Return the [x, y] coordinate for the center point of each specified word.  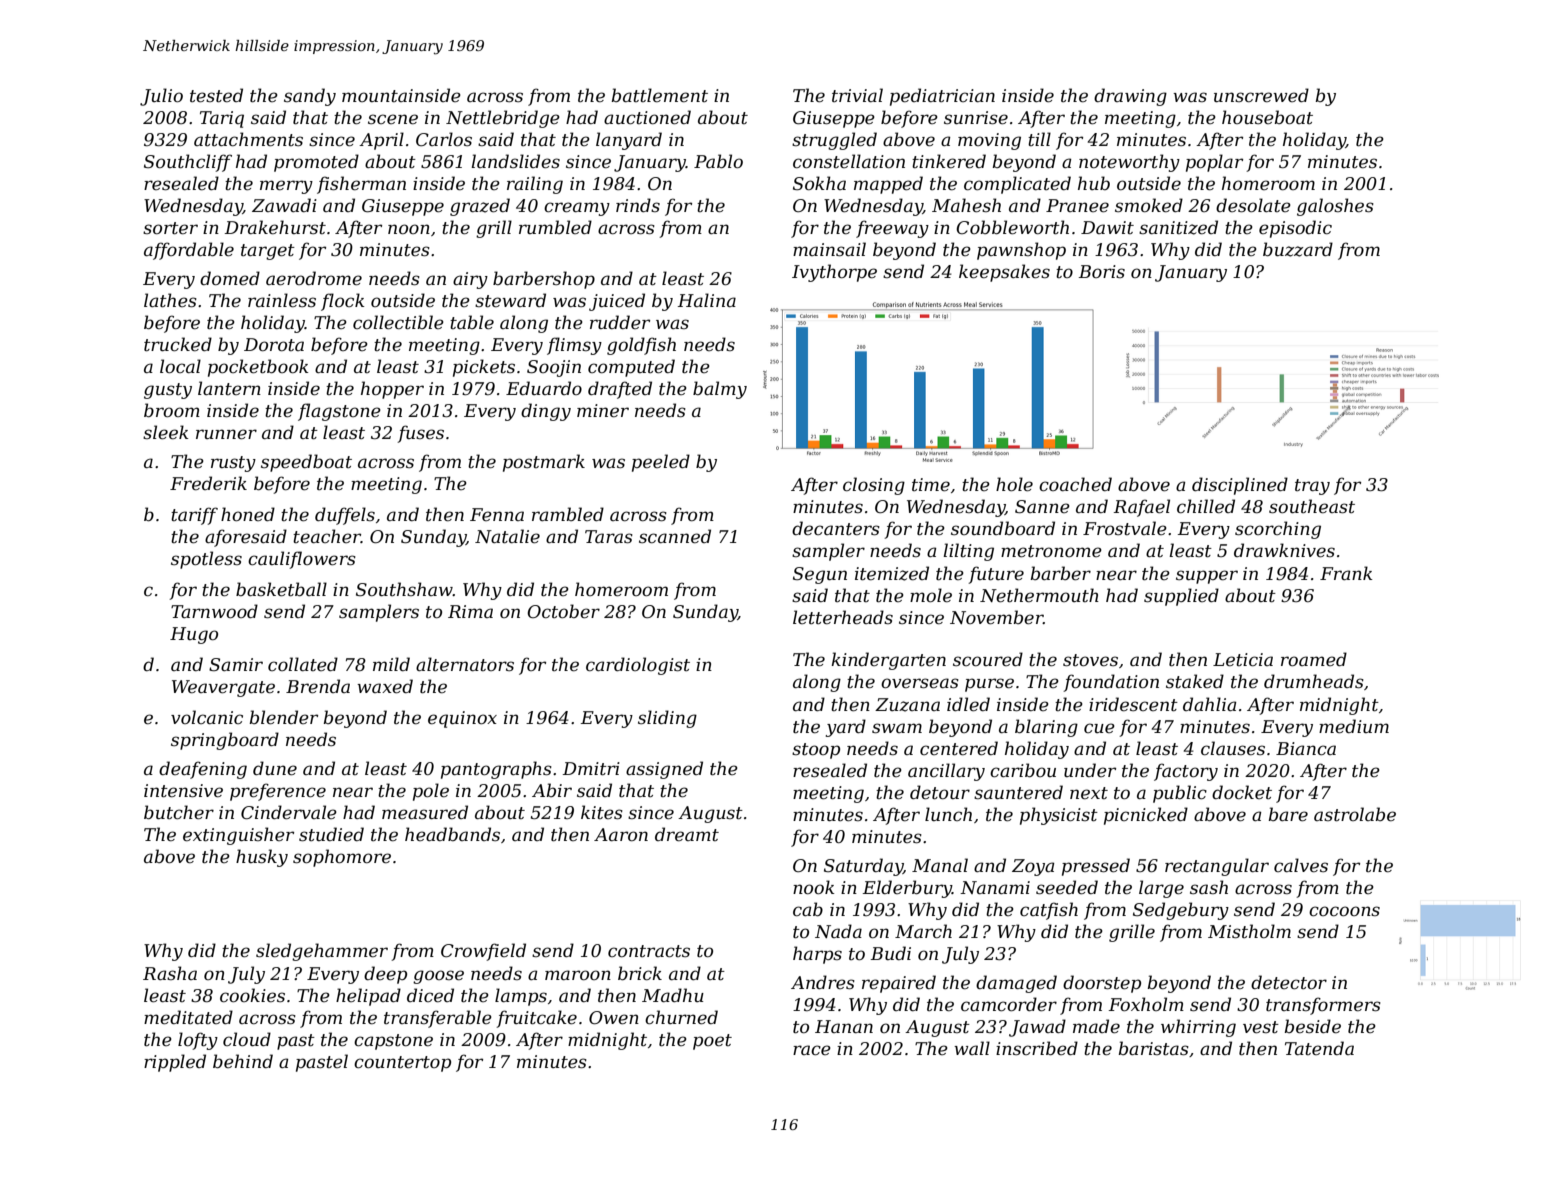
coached [1075, 484]
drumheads [1314, 681]
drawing [1130, 97]
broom [172, 410]
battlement [659, 95]
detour [940, 792]
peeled [661, 463]
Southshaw [404, 589]
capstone [393, 1042]
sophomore [342, 858]
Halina [707, 300]
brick [640, 973]
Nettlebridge [503, 119]
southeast [1312, 506]
